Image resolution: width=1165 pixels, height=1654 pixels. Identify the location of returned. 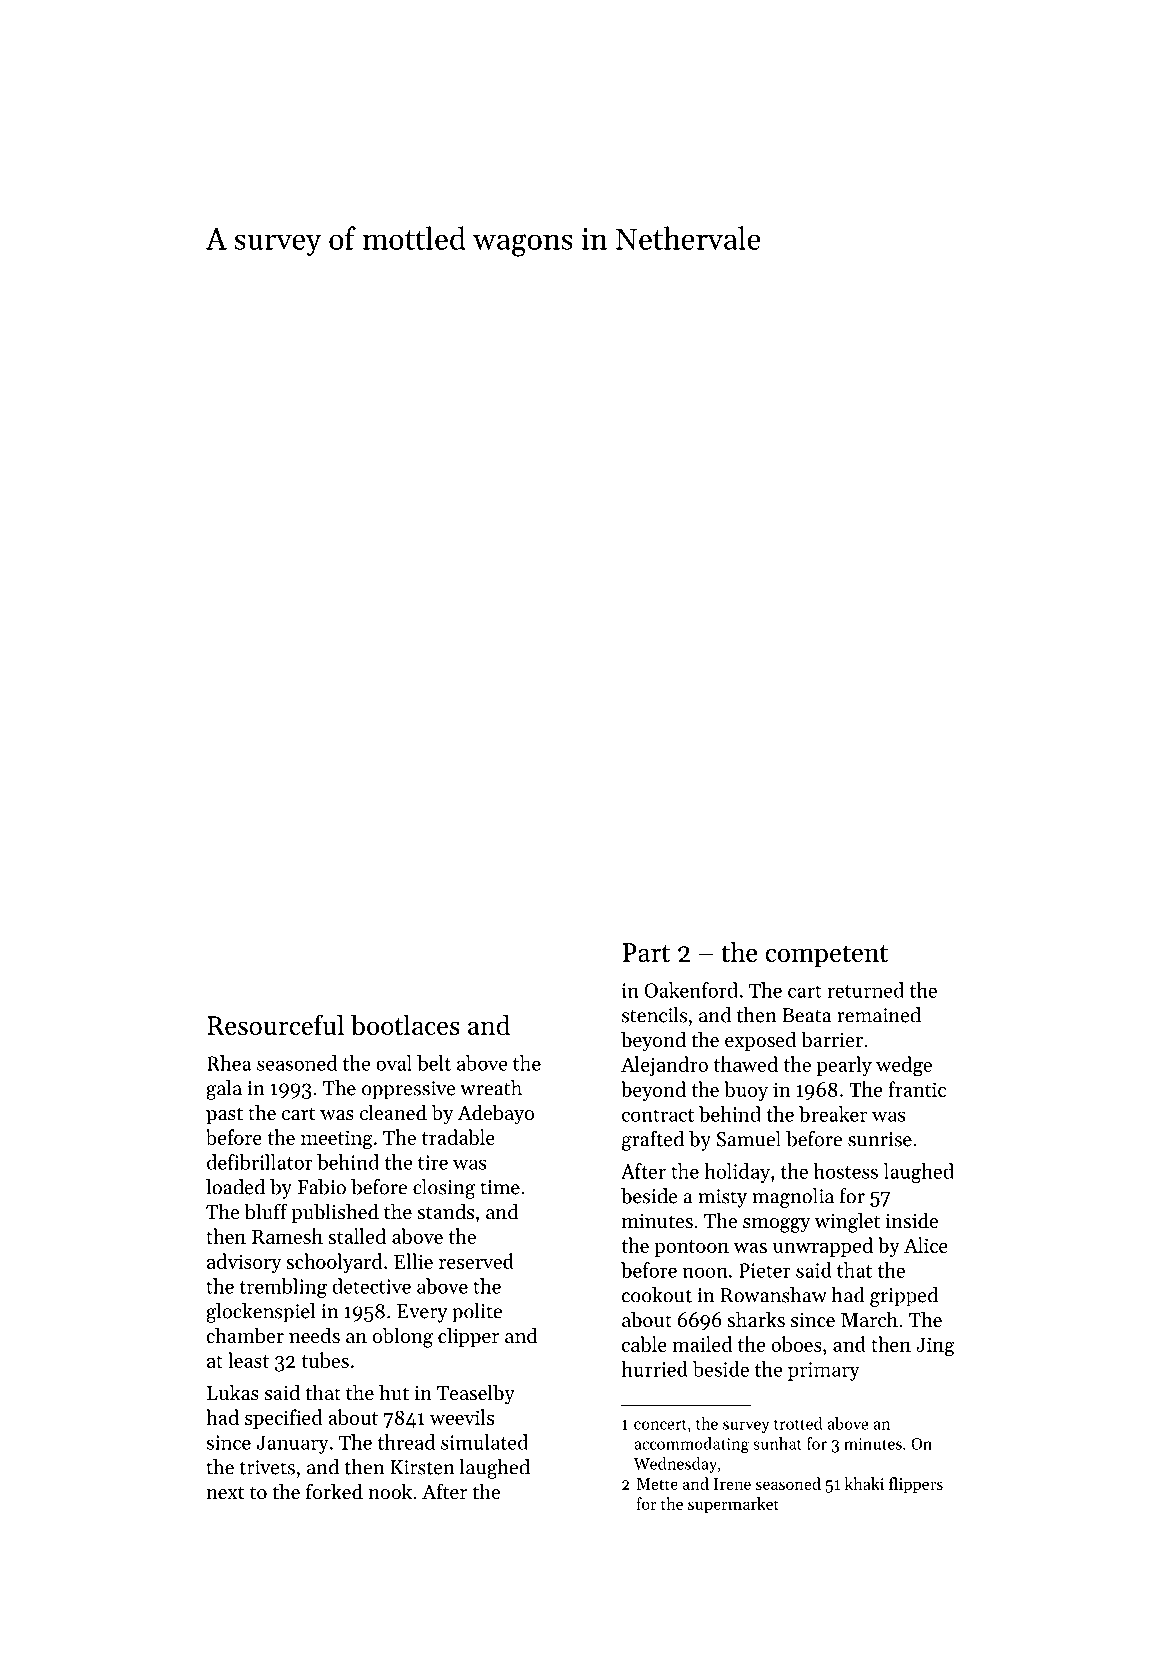
(865, 990).
